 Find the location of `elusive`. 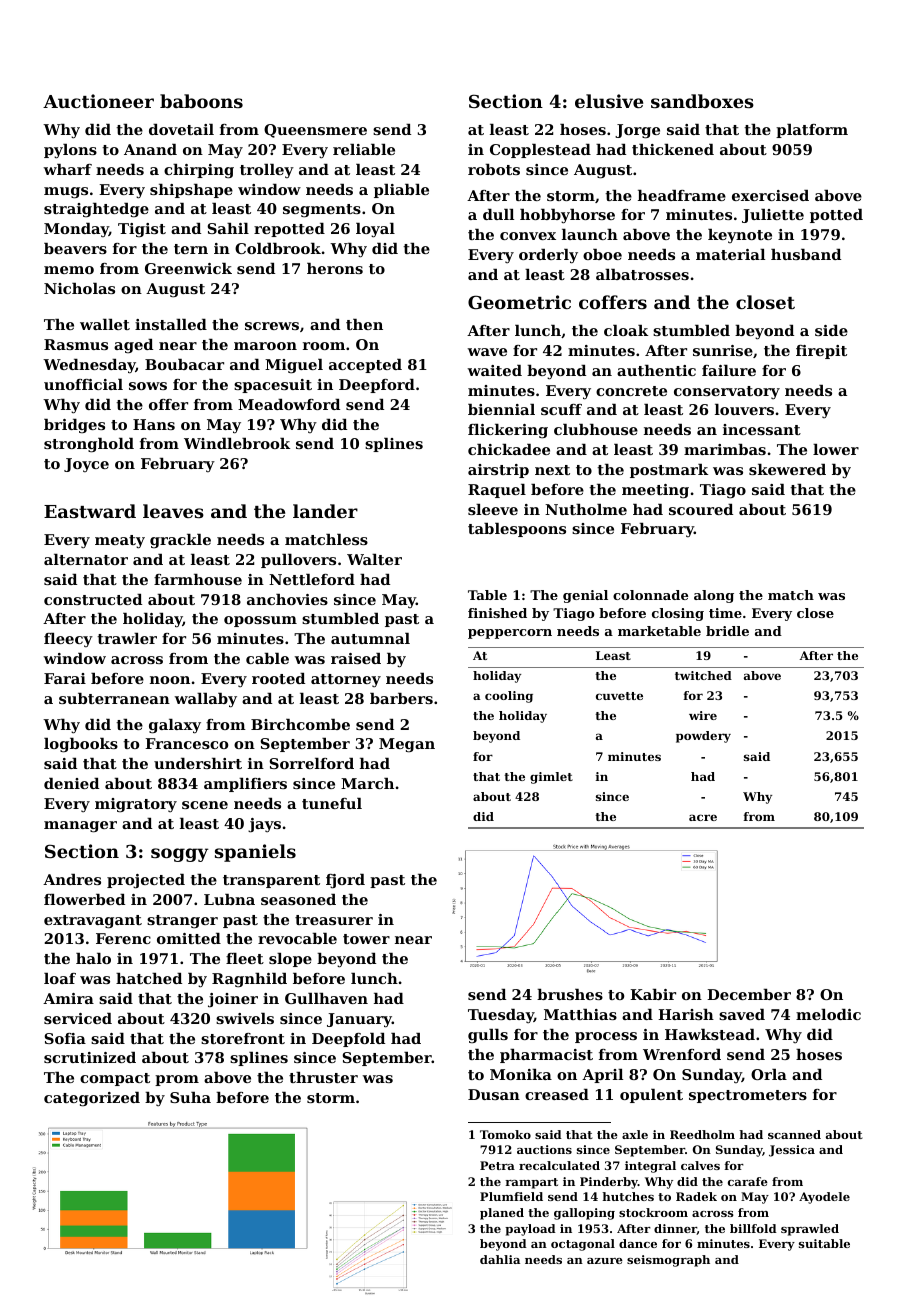

elusive is located at coordinates (609, 101).
